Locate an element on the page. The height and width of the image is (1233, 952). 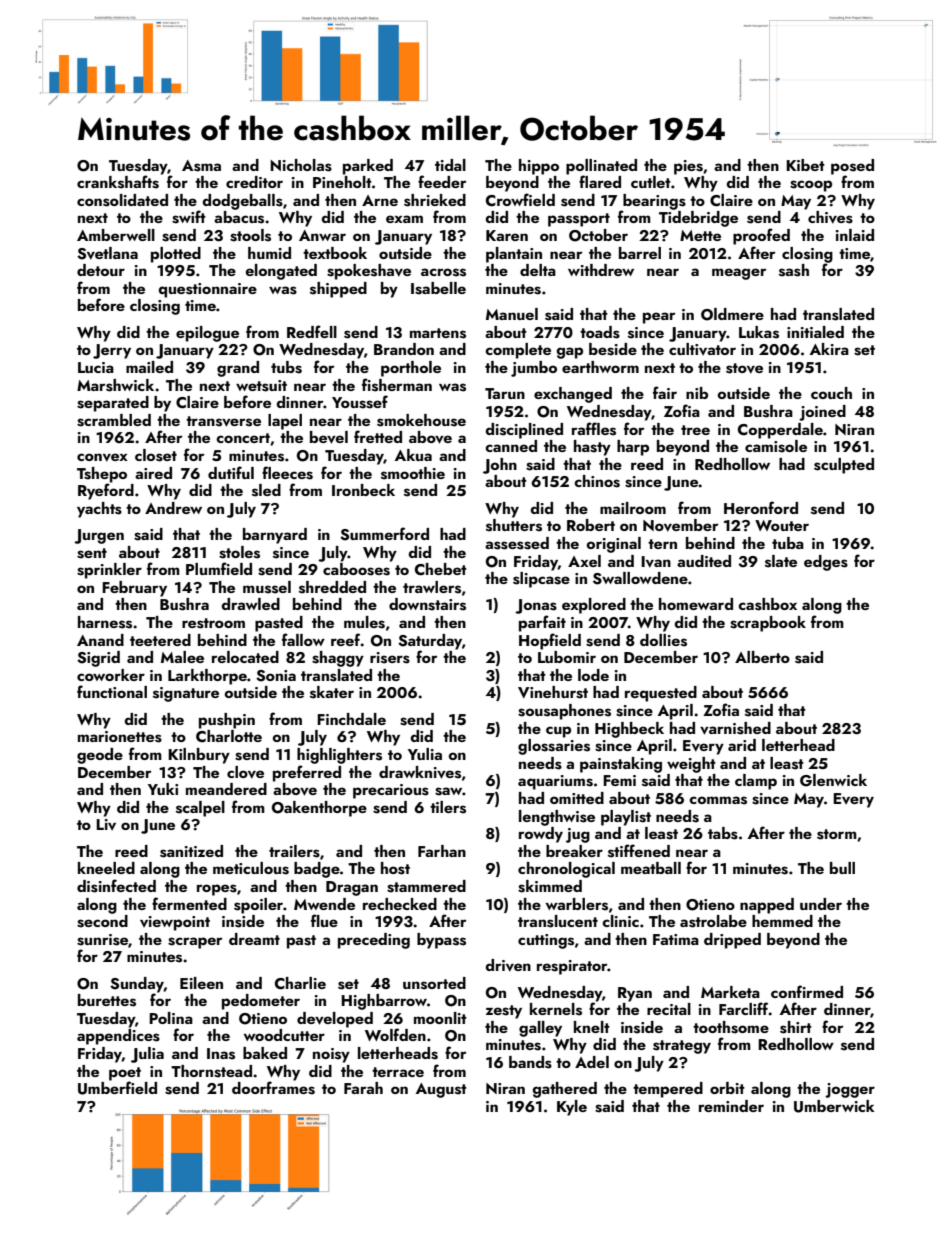
cultivator is located at coordinates (702, 349).
